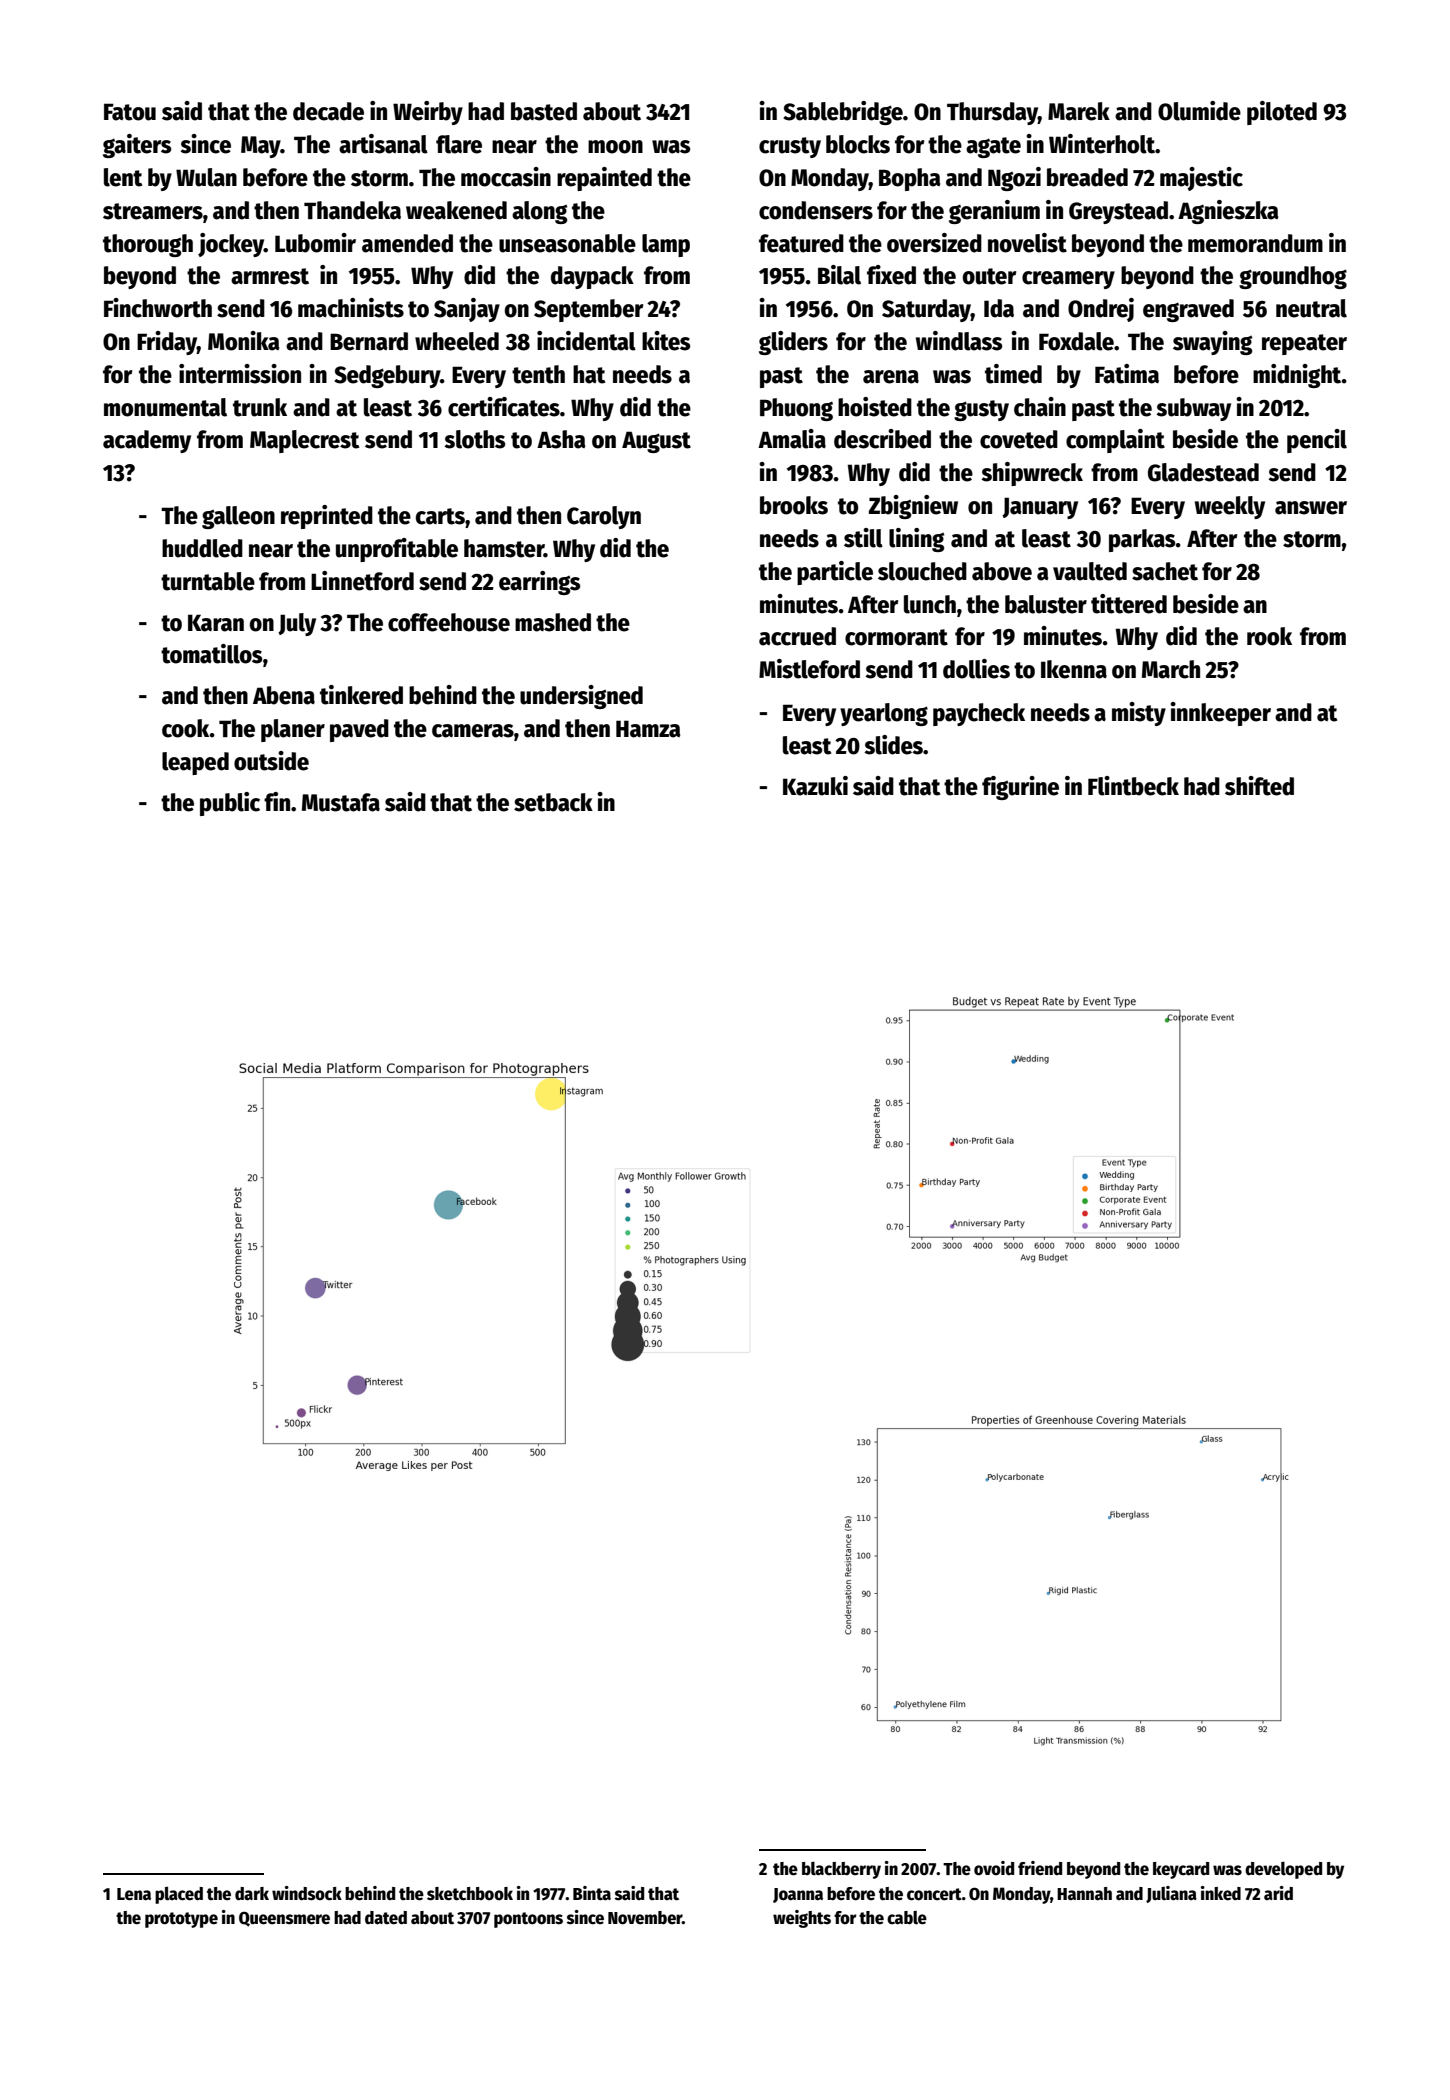  Describe the element at coordinates (1212, 343) in the image. I see `swaying` at that location.
